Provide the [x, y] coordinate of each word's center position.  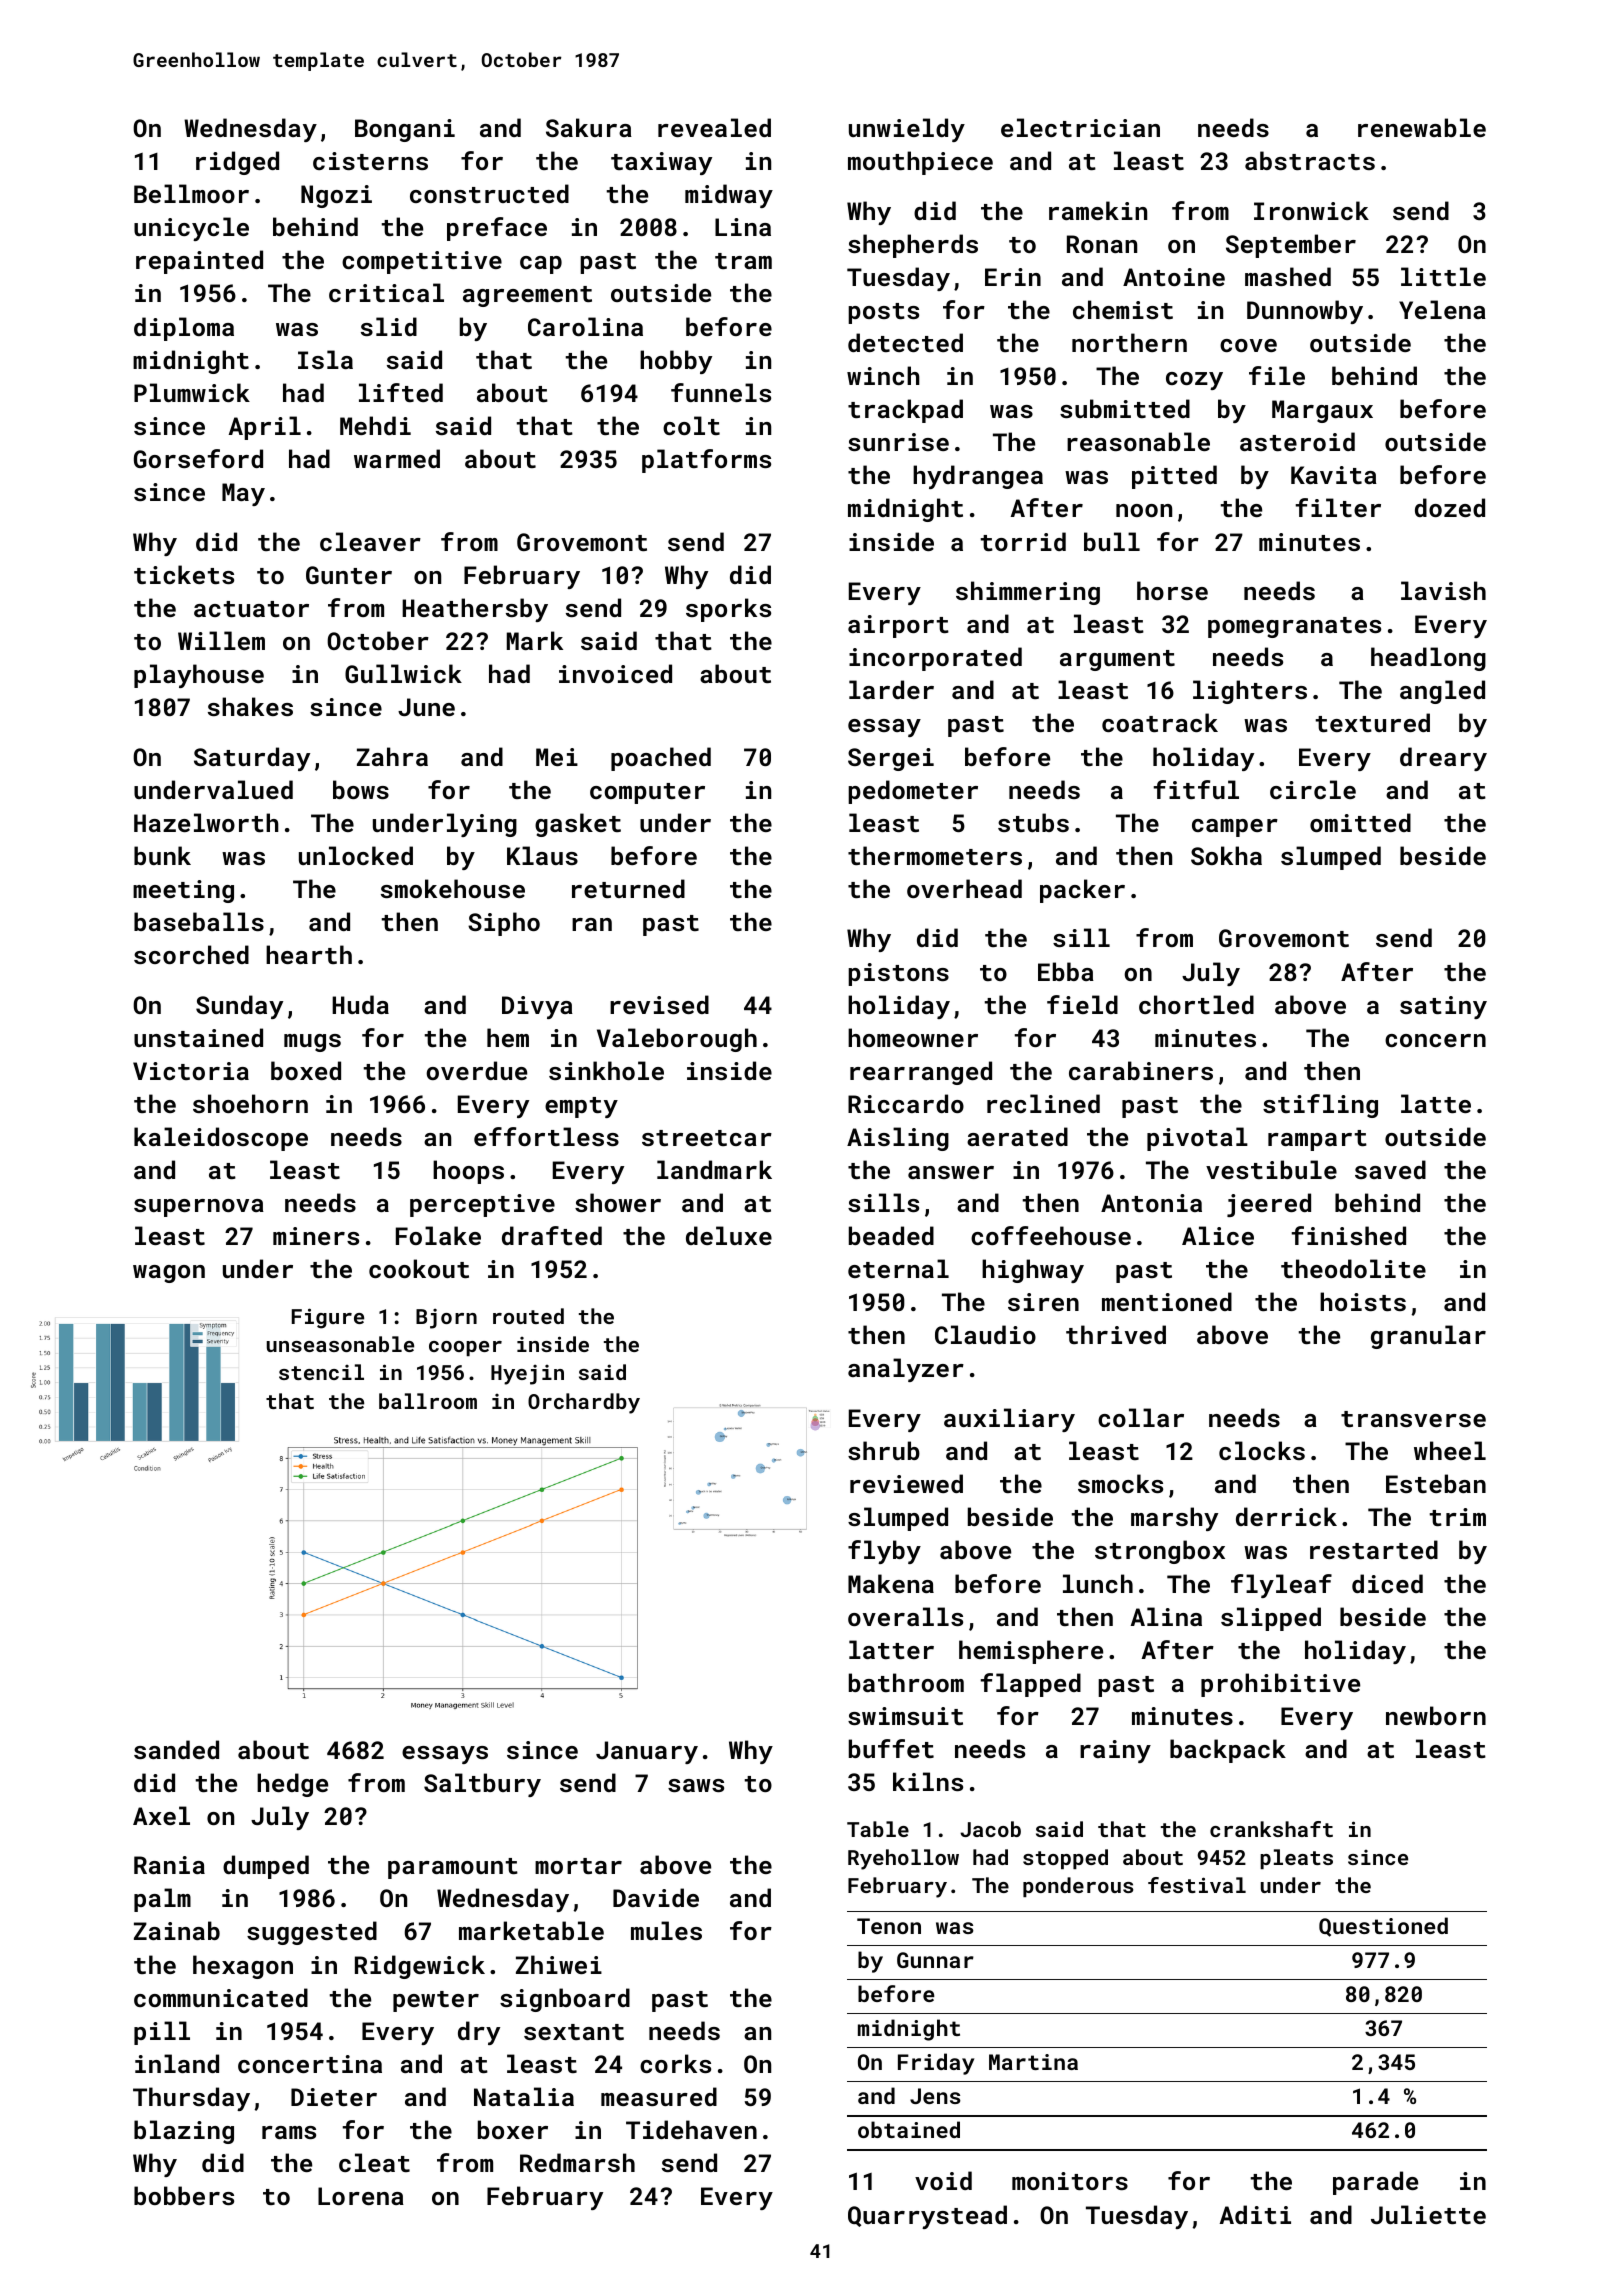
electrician [1080, 127]
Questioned [1383, 1927]
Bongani [405, 130]
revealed [714, 127]
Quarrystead [927, 2217]
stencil [321, 1372]
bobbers [184, 2195]
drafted [552, 1235]
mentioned [1167, 1301]
